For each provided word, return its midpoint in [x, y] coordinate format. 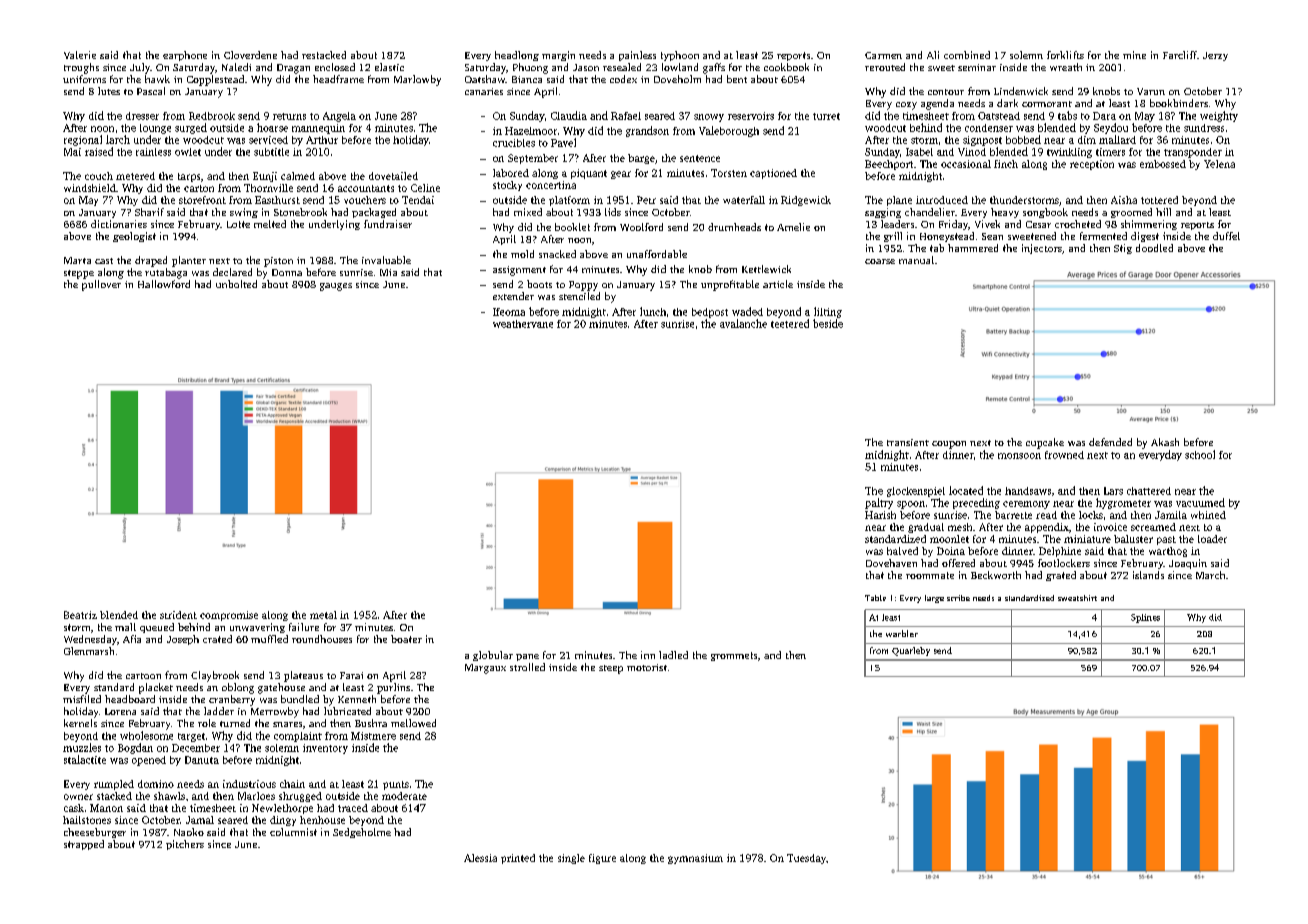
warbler [902, 633]
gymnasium [695, 859]
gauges [336, 287]
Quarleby [911, 651]
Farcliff [1180, 55]
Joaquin [1188, 564]
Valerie [80, 55]
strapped [84, 845]
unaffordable [657, 254]
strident [178, 615]
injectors [1042, 249]
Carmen [883, 55]
